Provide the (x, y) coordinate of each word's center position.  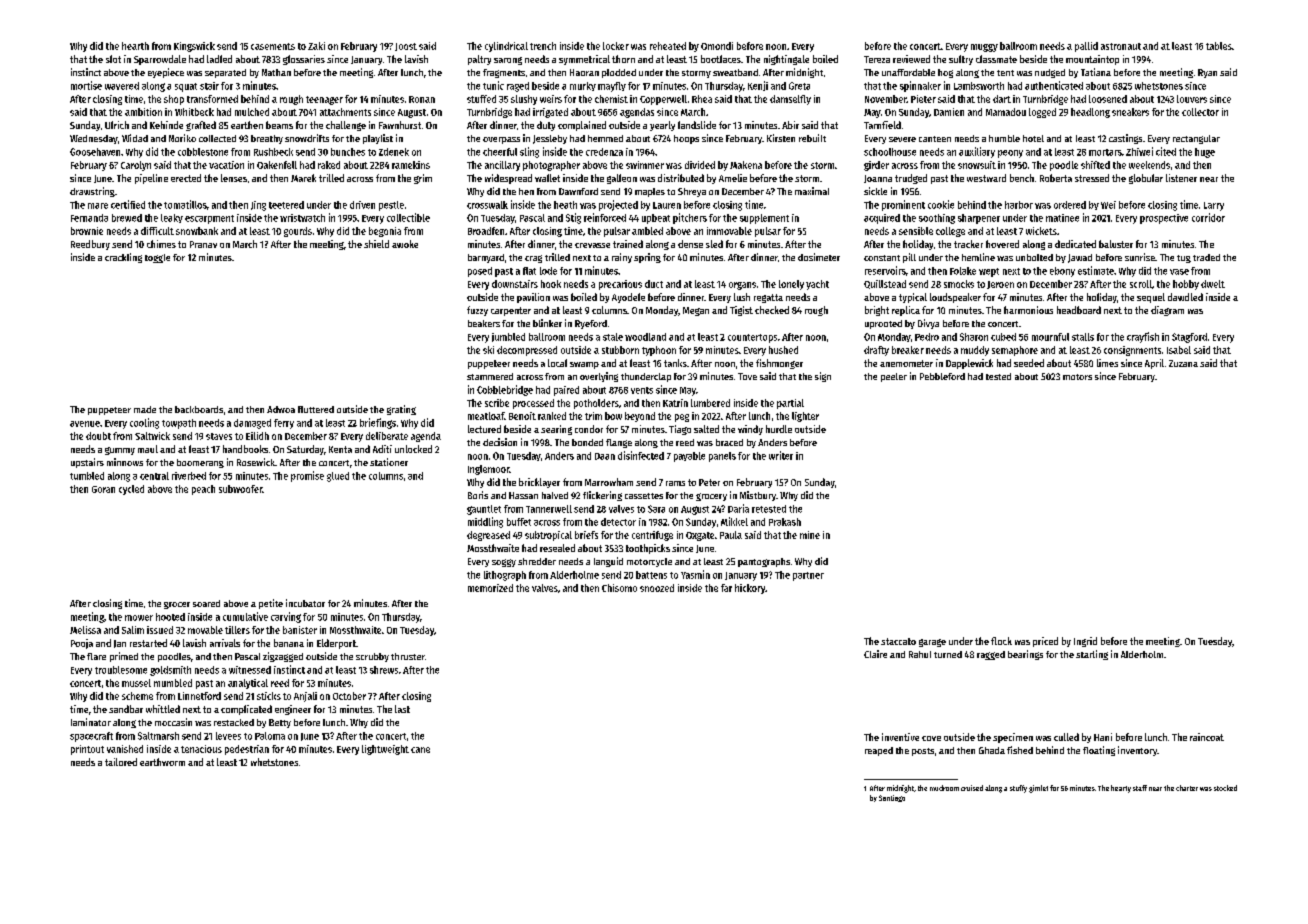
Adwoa (281, 409)
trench (543, 46)
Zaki (316, 46)
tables (1219, 46)
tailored (121, 762)
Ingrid (1085, 642)
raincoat (1207, 737)
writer (781, 455)
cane (420, 750)
